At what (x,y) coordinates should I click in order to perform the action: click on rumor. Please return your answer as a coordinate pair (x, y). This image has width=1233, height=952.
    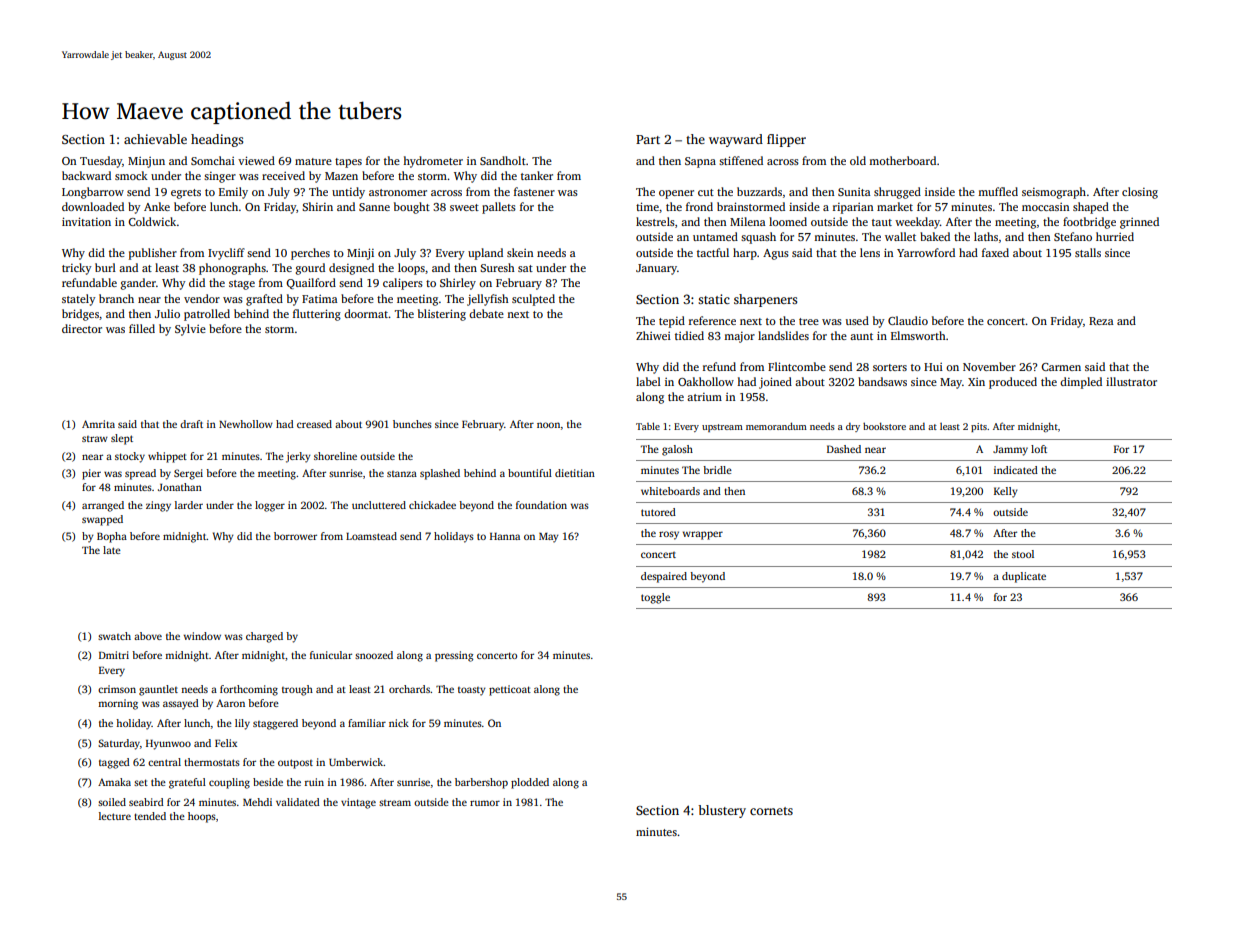
    Looking at the image, I should click on (485, 803).
